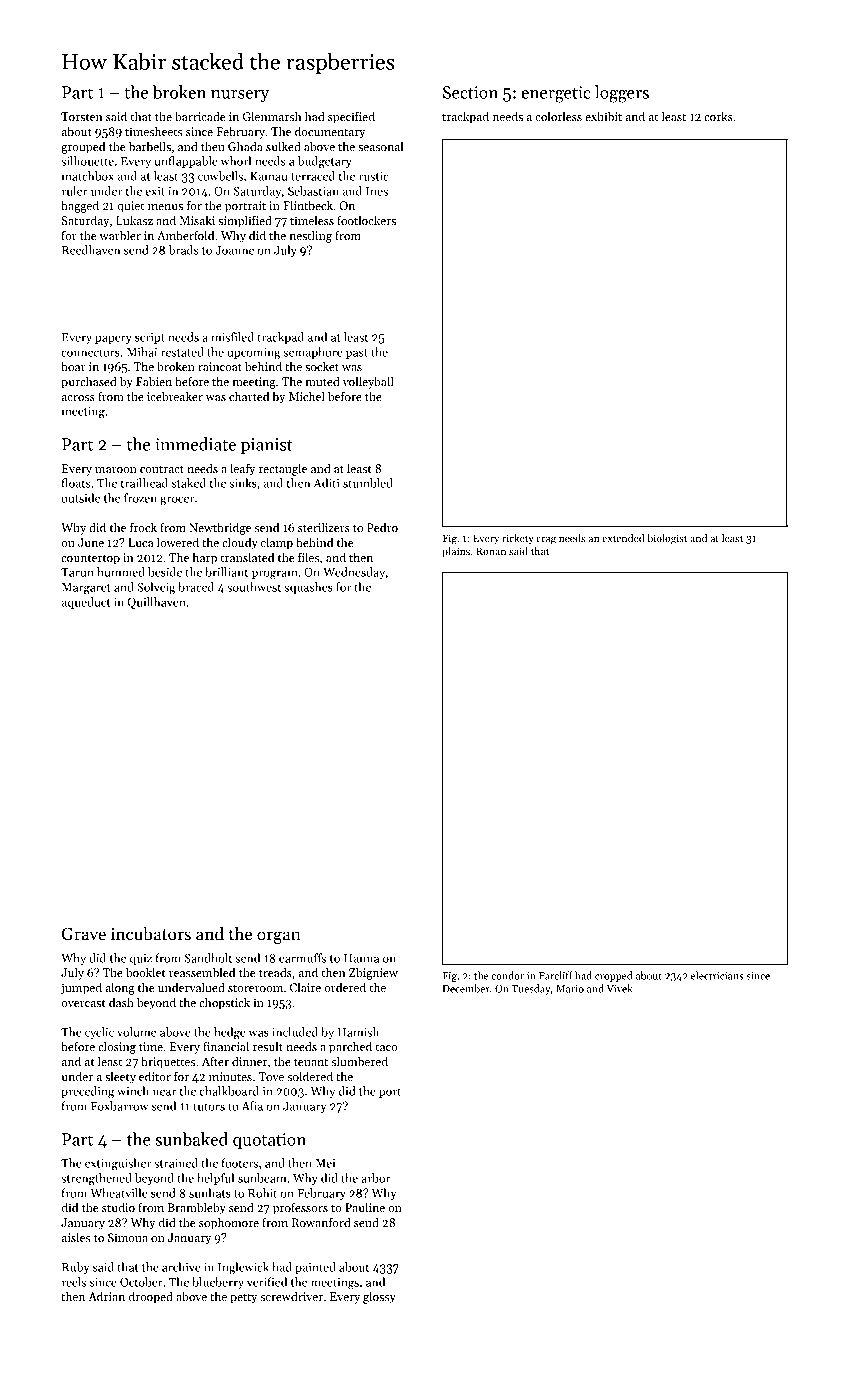  Describe the element at coordinates (106, 1296) in the screenshot. I see `Adrian` at that location.
